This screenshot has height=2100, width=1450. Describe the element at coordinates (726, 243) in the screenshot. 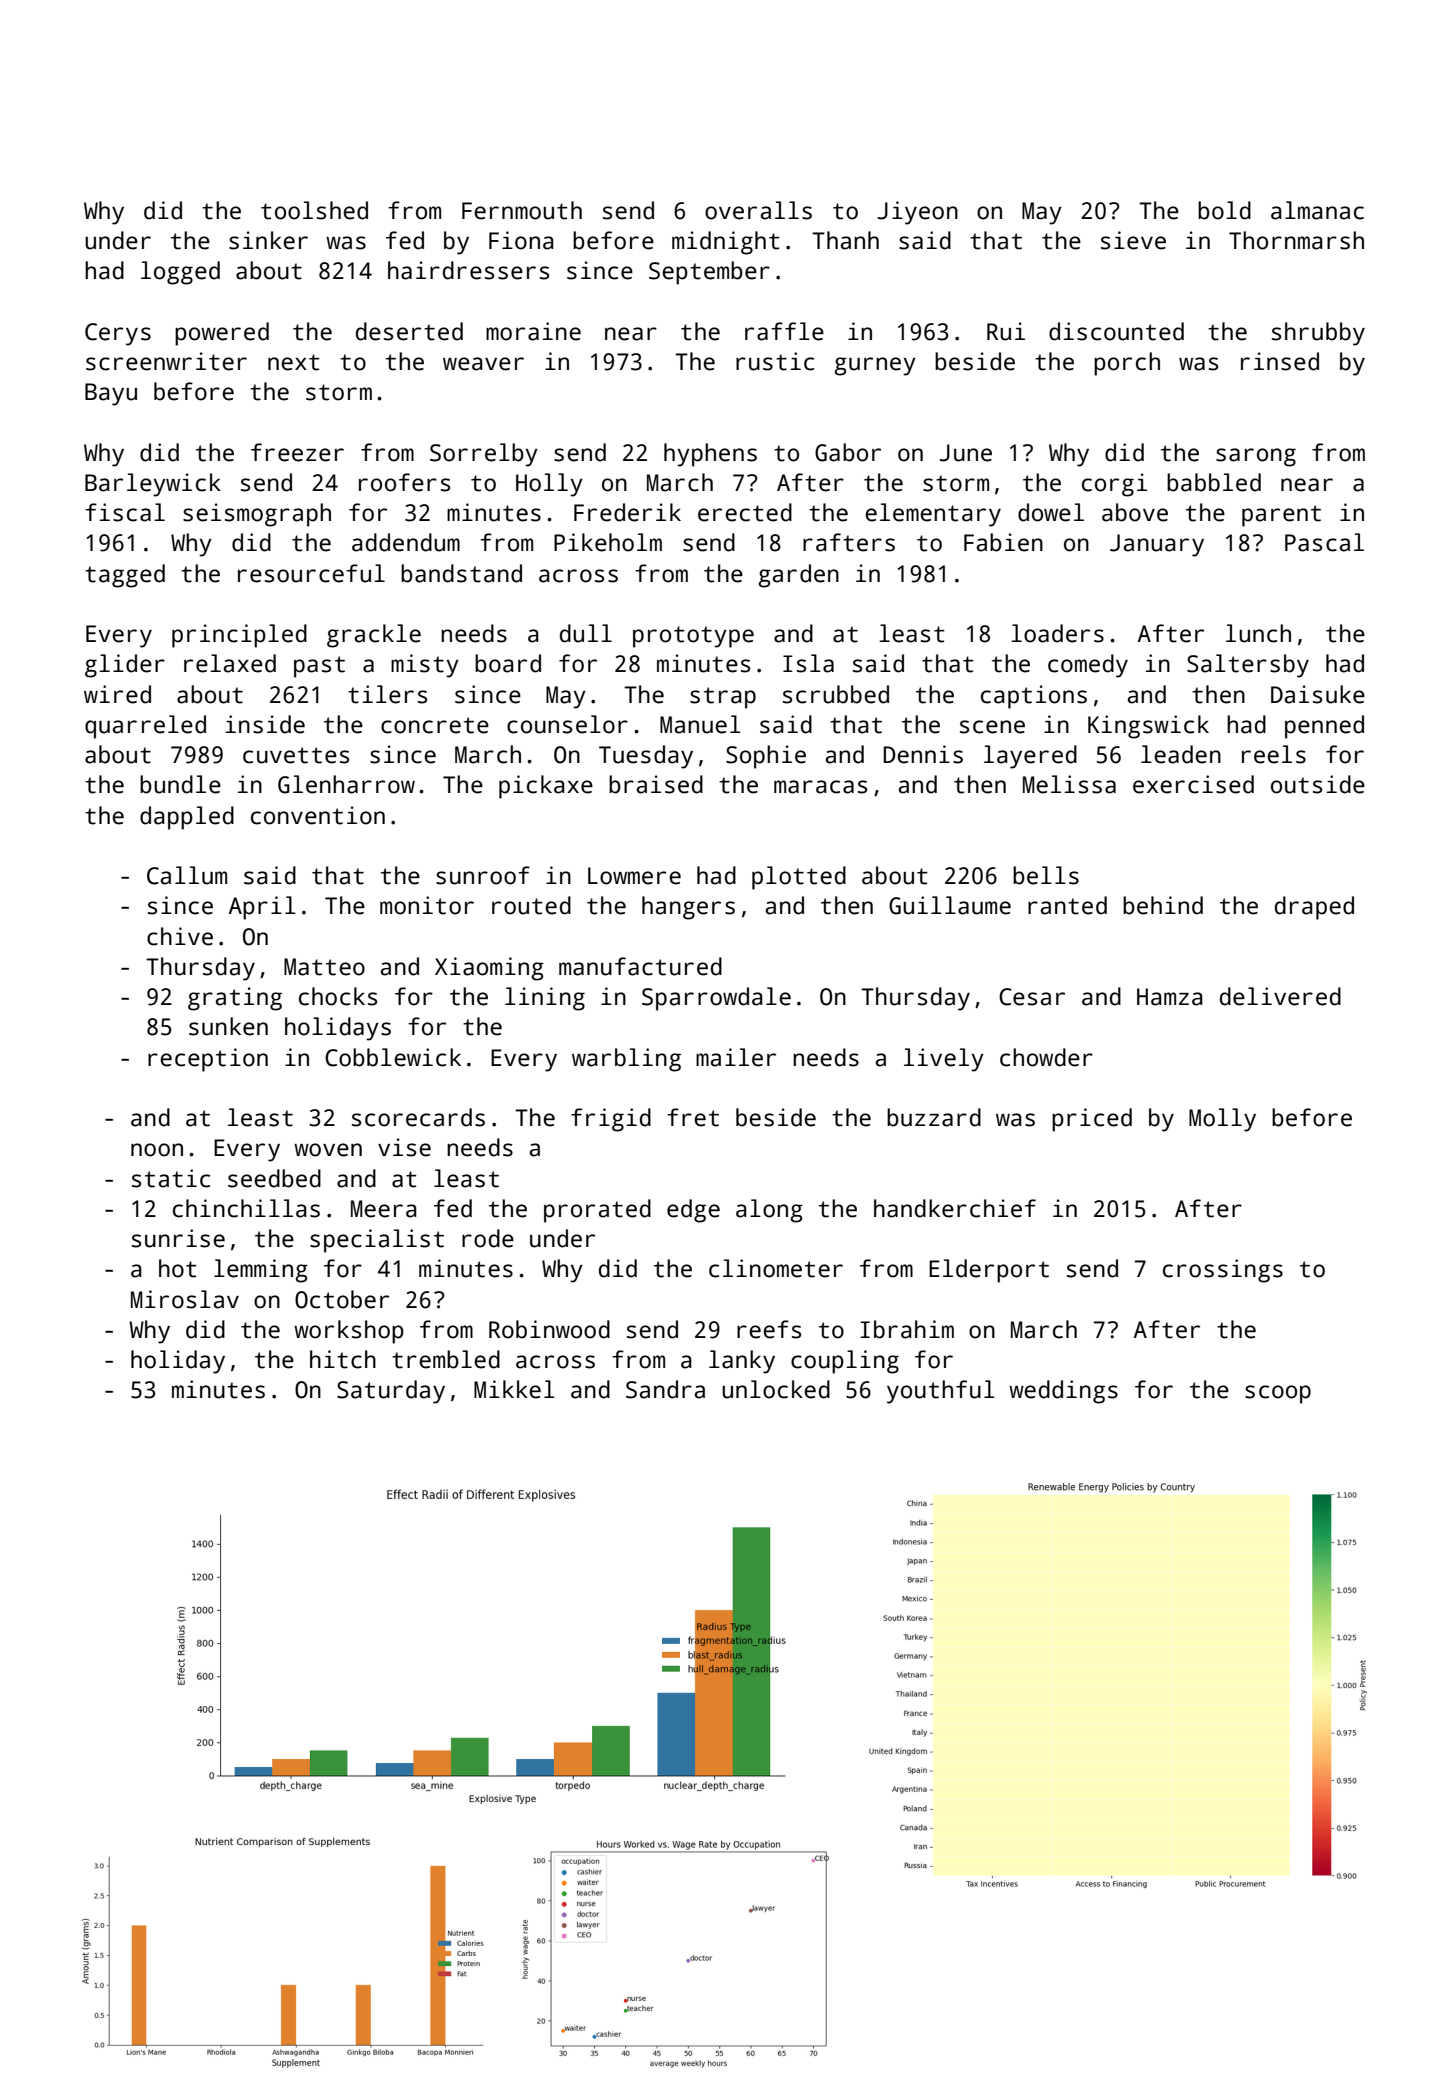

I see `midnight` at that location.
